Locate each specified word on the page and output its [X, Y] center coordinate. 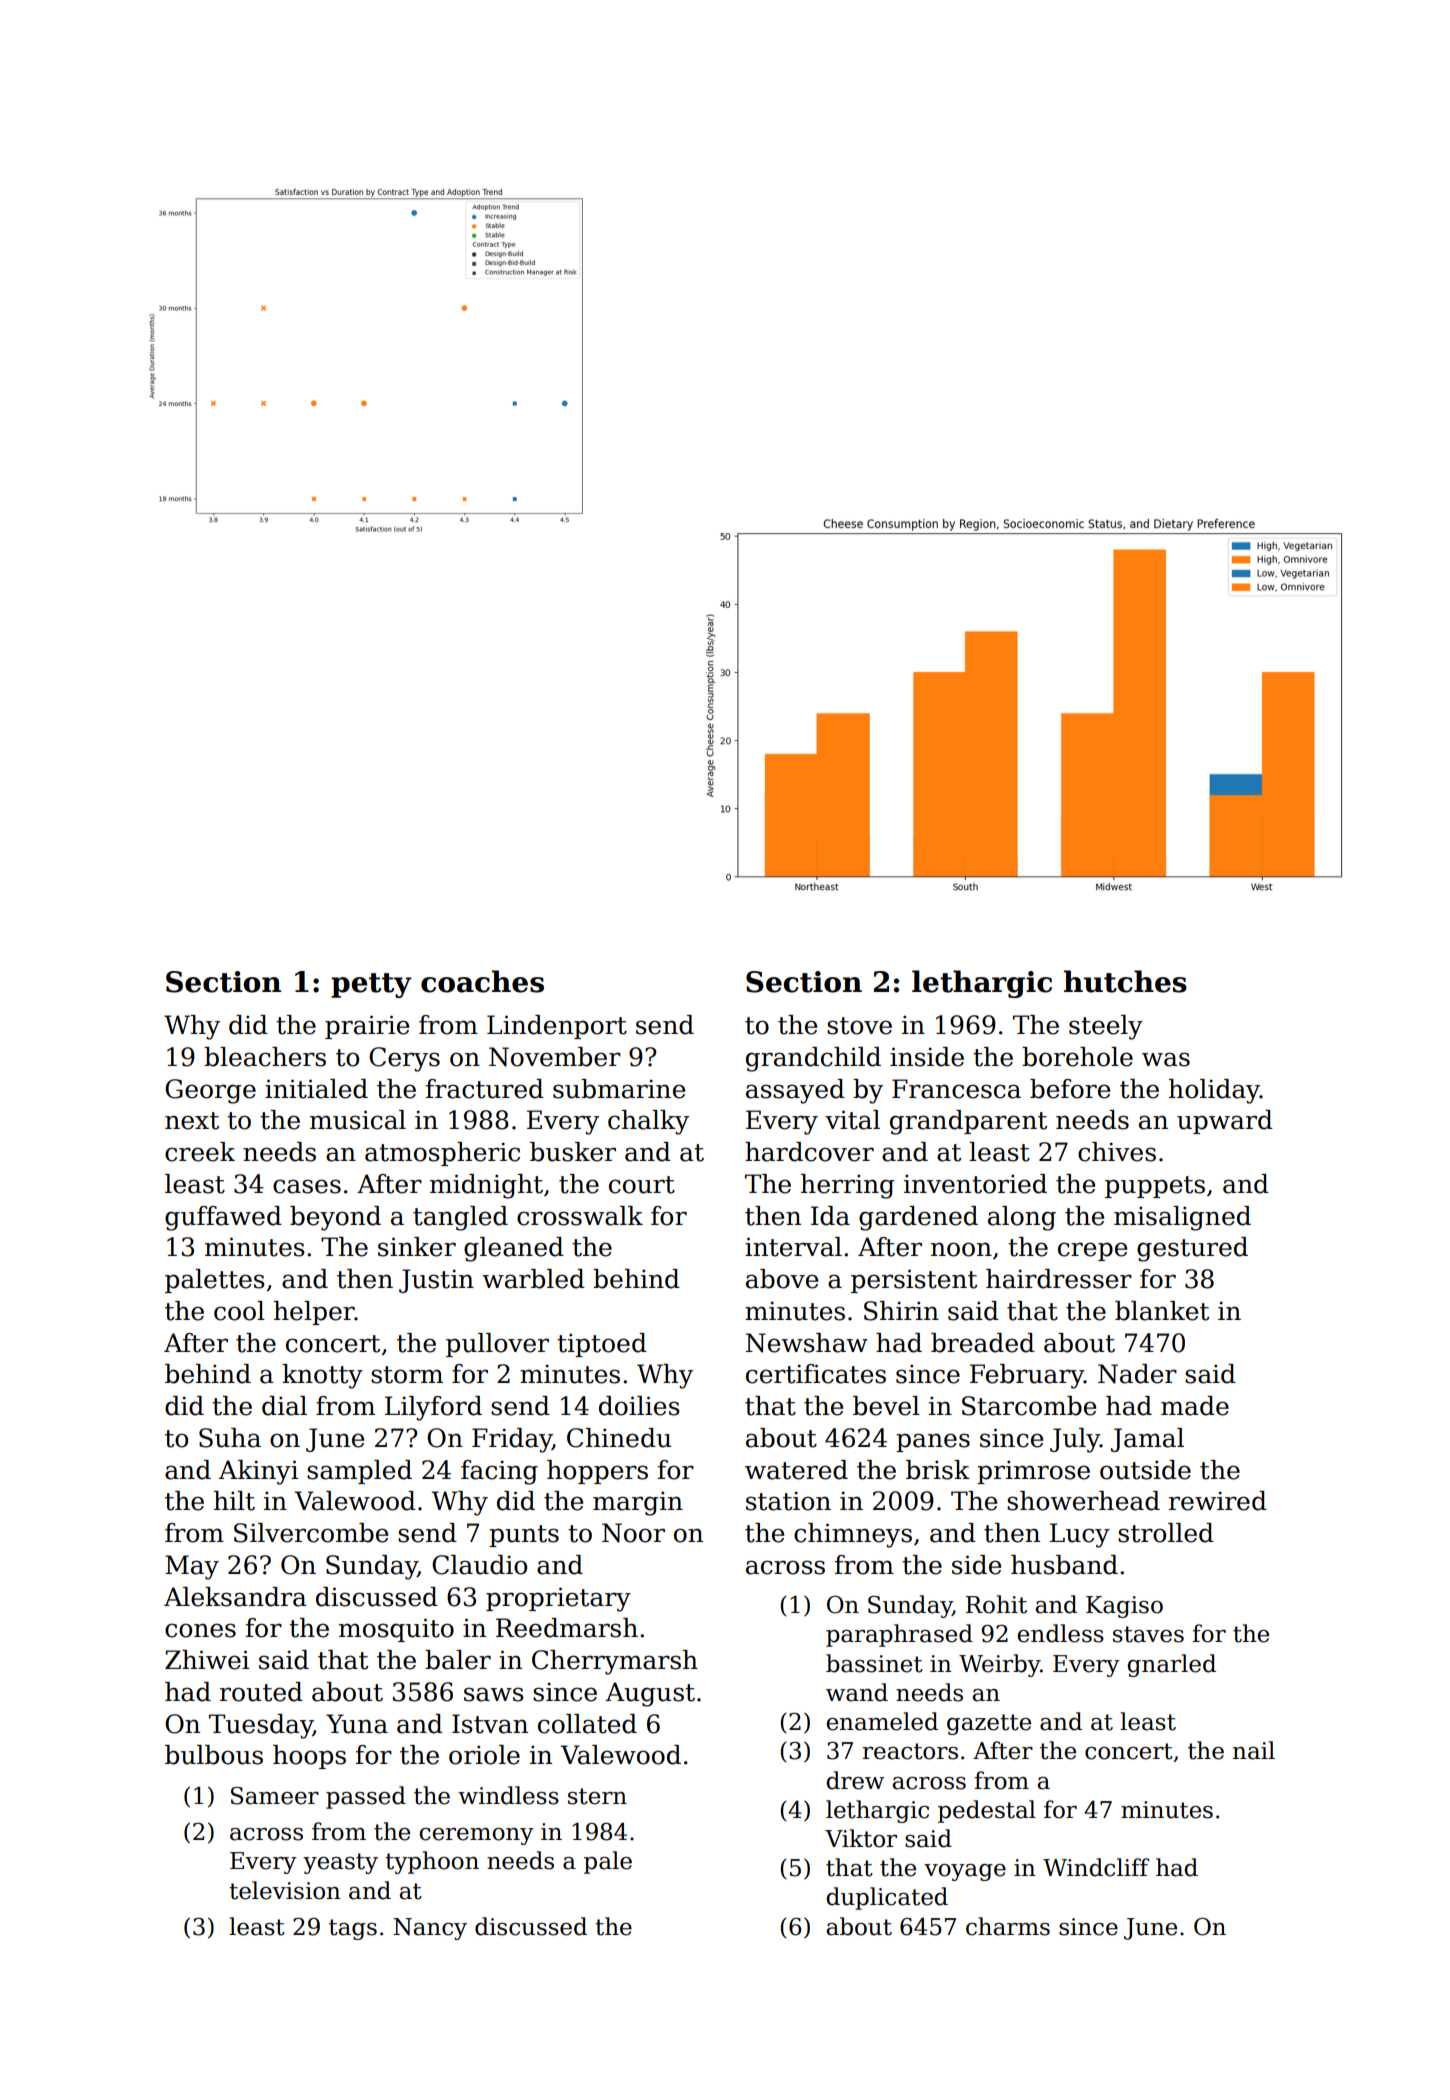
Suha [230, 1438]
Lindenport [557, 1027]
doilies [639, 1406]
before [1070, 1089]
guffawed [223, 1218]
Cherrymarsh [615, 1662]
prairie [367, 1027]
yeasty [340, 1863]
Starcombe [1029, 1406]
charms [1008, 1926]
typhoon [432, 1862]
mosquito [396, 1630]
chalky [648, 1122]
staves [1148, 1634]
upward [1225, 1122]
